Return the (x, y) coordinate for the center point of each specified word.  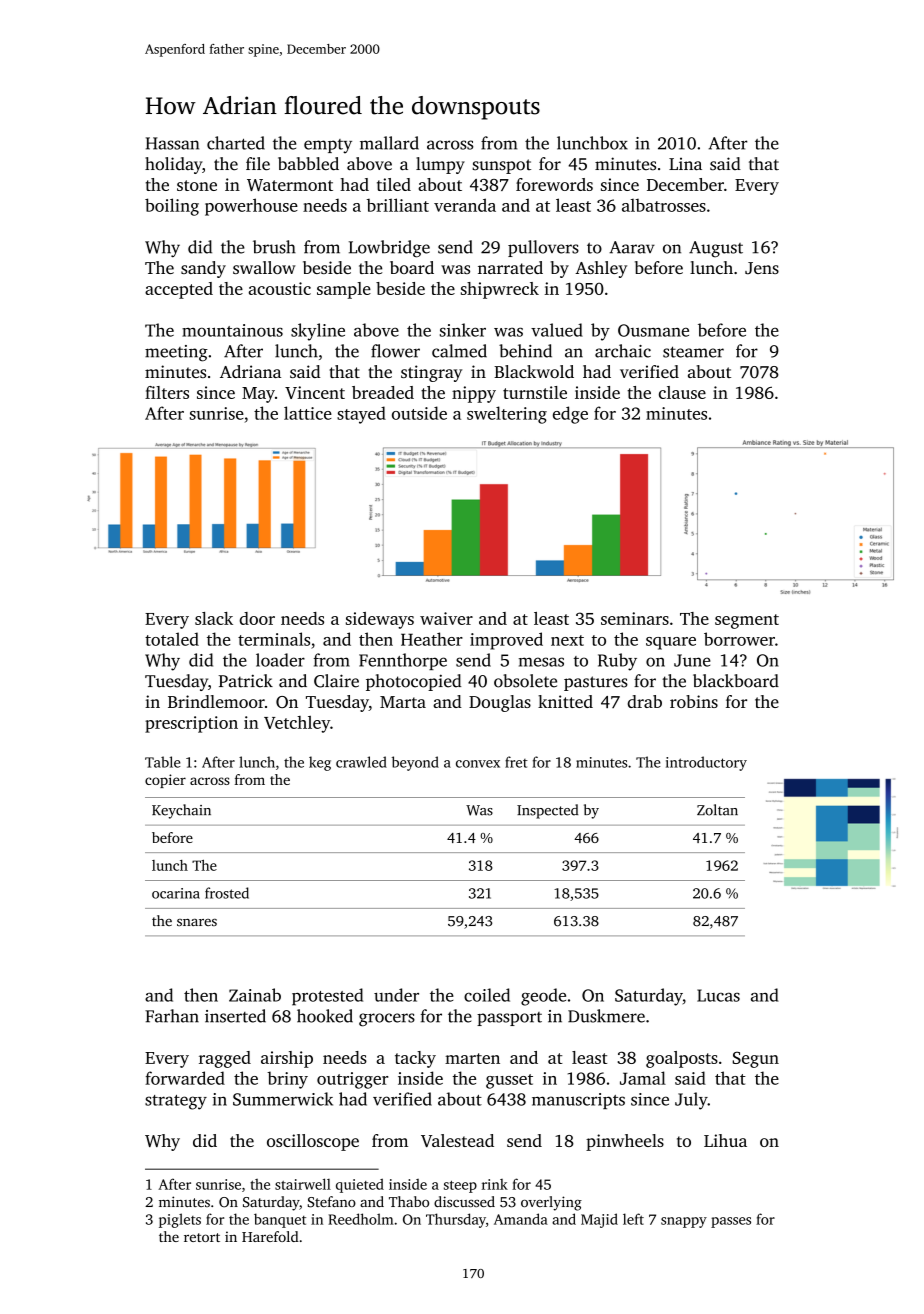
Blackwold (534, 371)
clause (682, 392)
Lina (685, 164)
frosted (227, 893)
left (633, 1219)
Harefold (270, 1236)
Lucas (718, 995)
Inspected (547, 811)
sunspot (501, 166)
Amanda (521, 1219)
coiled (487, 995)
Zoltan (717, 810)
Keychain (181, 811)
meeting (176, 353)
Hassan (172, 143)
